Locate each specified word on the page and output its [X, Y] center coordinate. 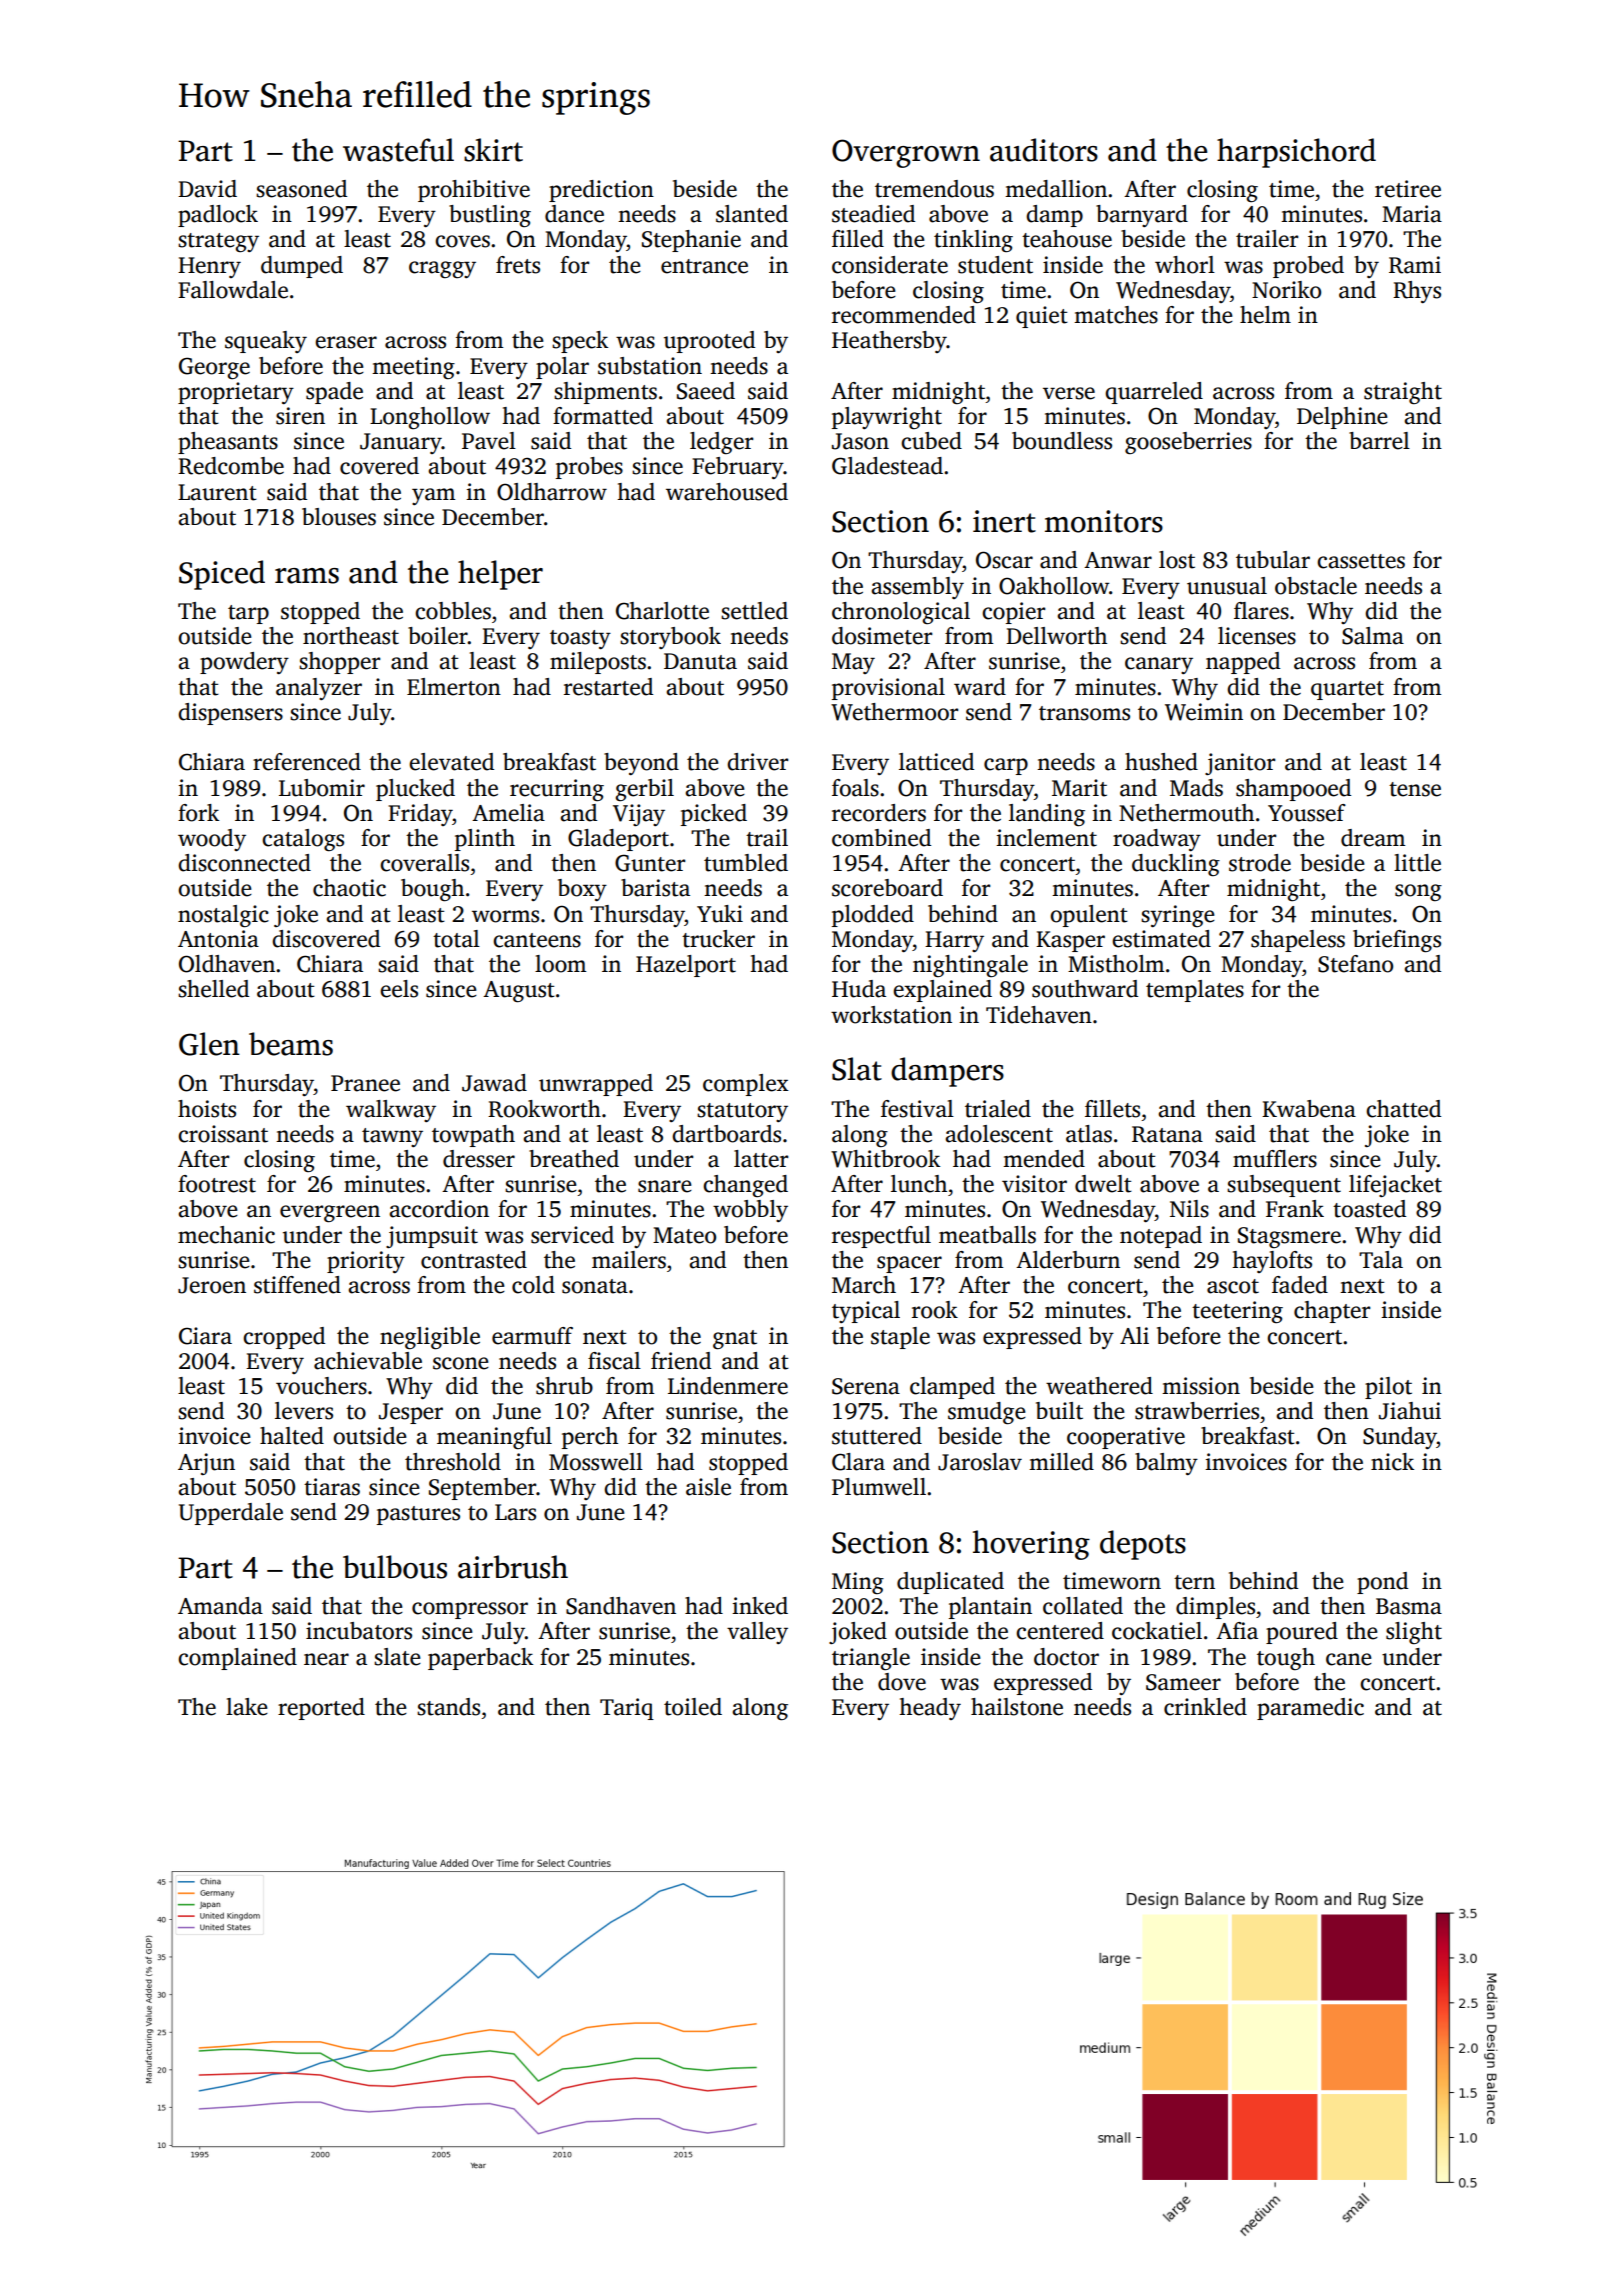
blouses [339, 517]
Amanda [220, 1606]
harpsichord [1296, 153]
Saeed [706, 391]
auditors [1044, 150]
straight [1403, 393]
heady [930, 1709]
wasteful [398, 150]
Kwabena [1309, 1109]
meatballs [987, 1235]
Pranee [365, 1083]
